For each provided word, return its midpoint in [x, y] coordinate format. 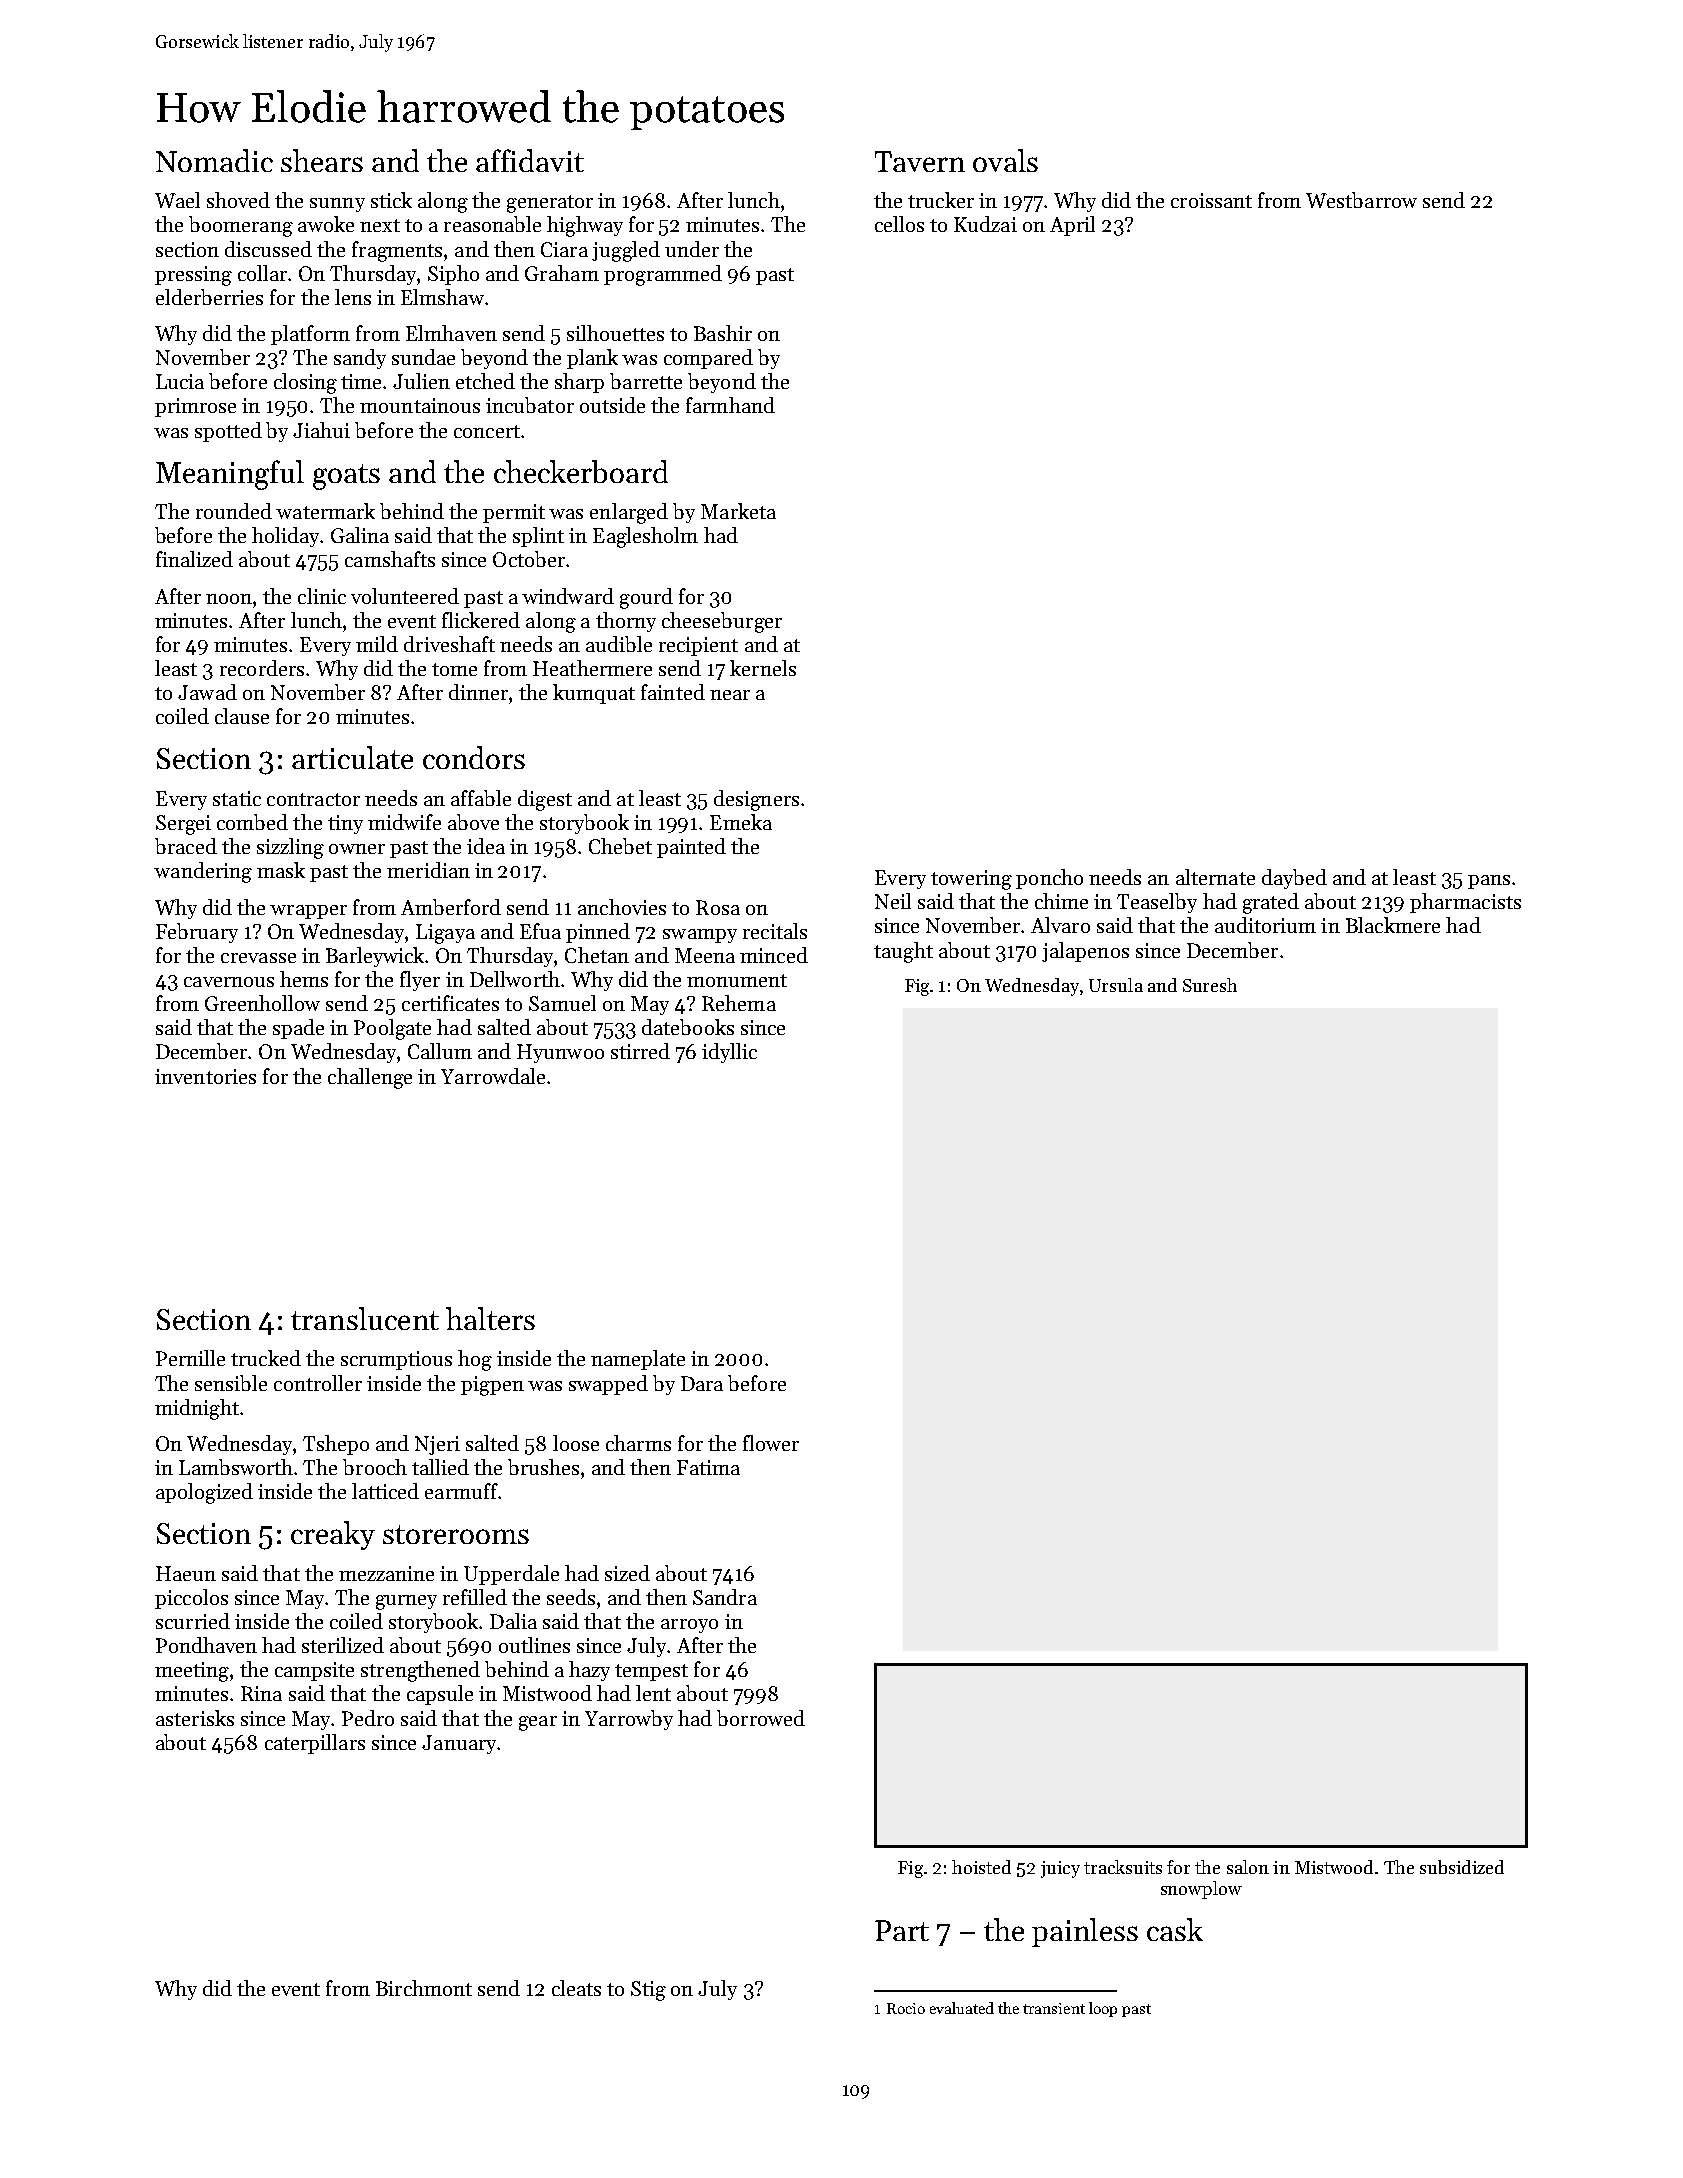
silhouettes [615, 333]
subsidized [1462, 1867]
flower [771, 1443]
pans [1489, 882]
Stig [648, 1991]
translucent [365, 1318]
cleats [576, 1988]
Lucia [180, 381]
